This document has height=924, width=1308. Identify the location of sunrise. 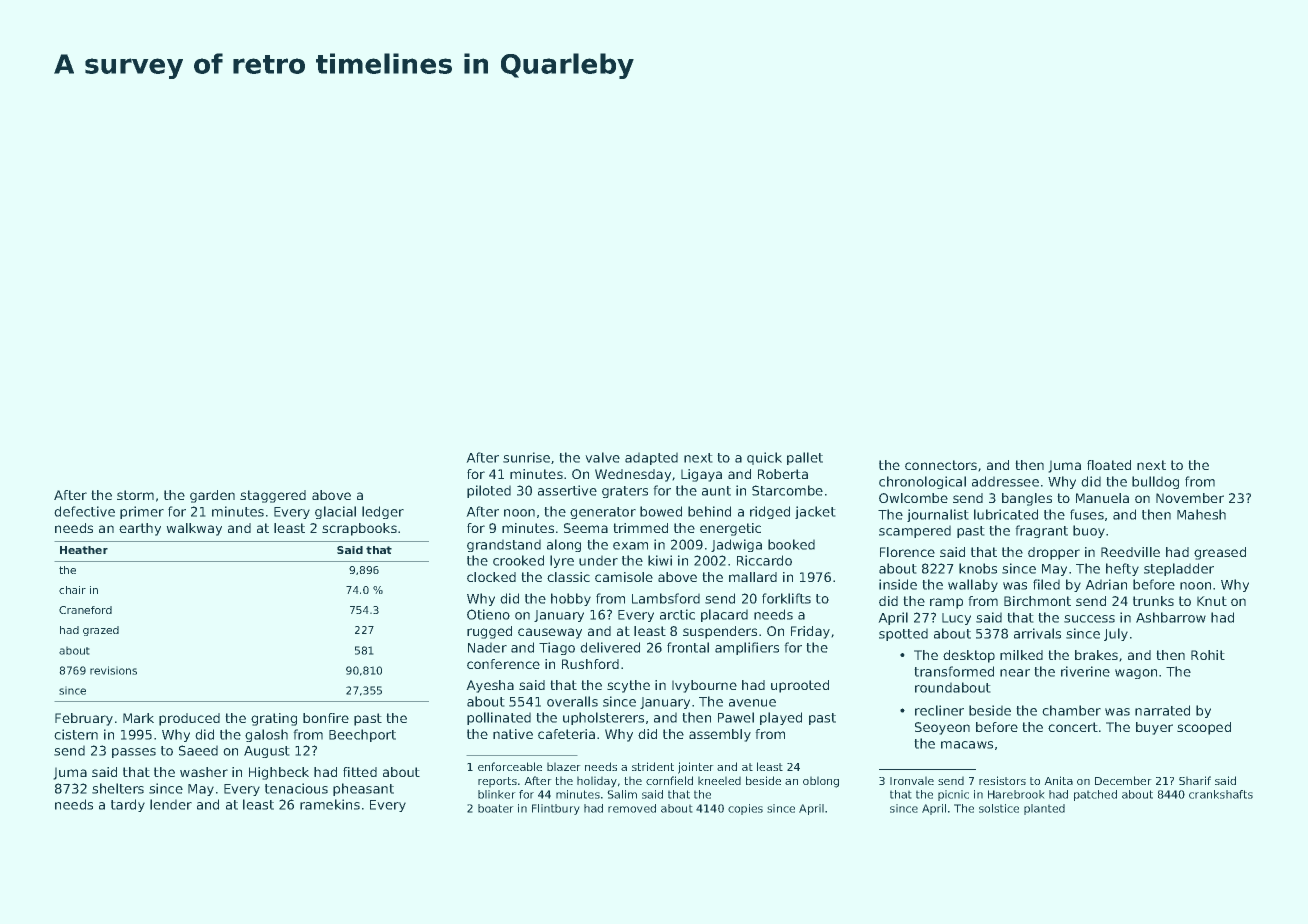
(526, 457).
